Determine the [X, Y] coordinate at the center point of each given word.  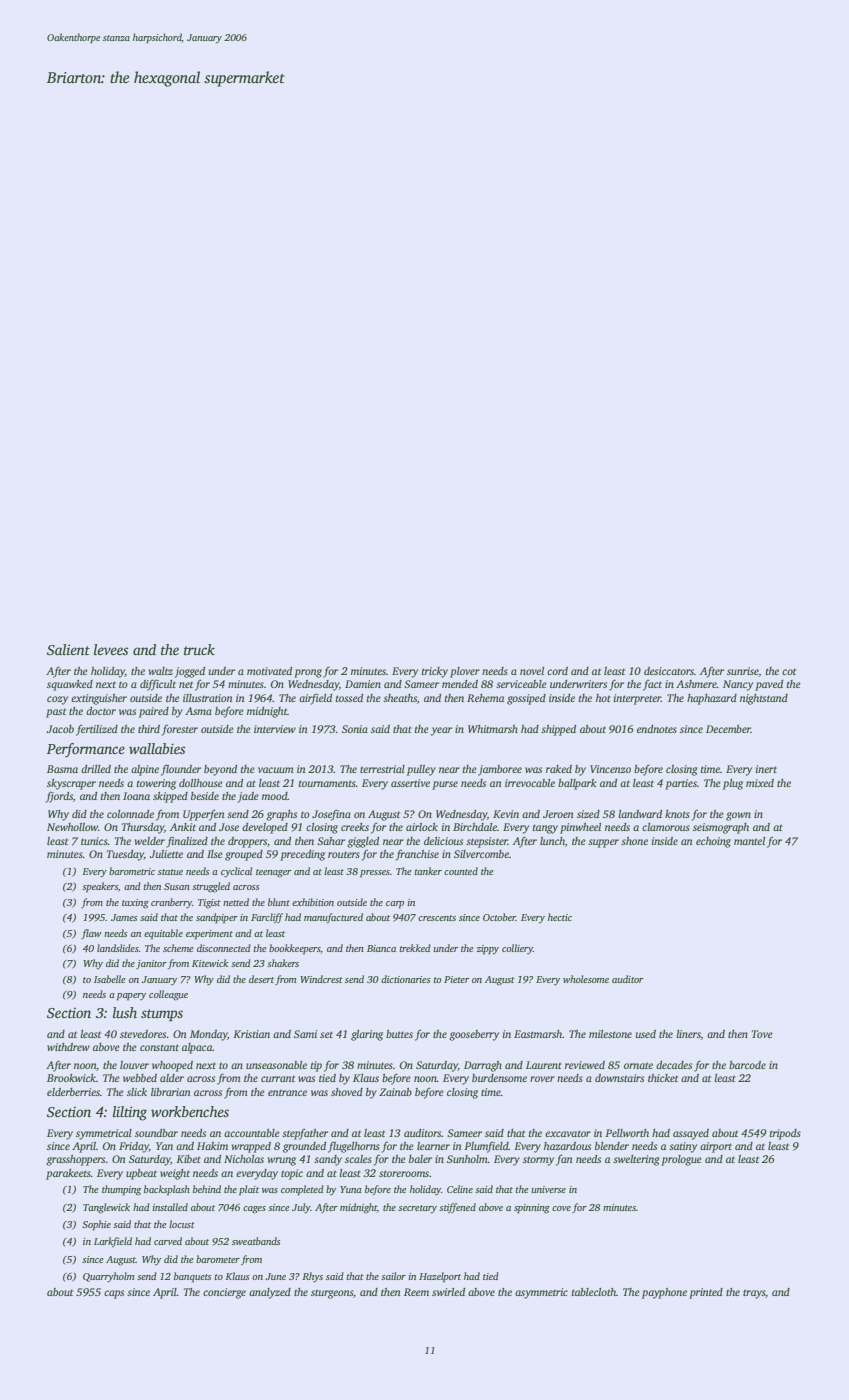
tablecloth [594, 1292]
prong [308, 673]
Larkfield [113, 1242]
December [728, 729]
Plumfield [486, 1147]
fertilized [97, 730]
